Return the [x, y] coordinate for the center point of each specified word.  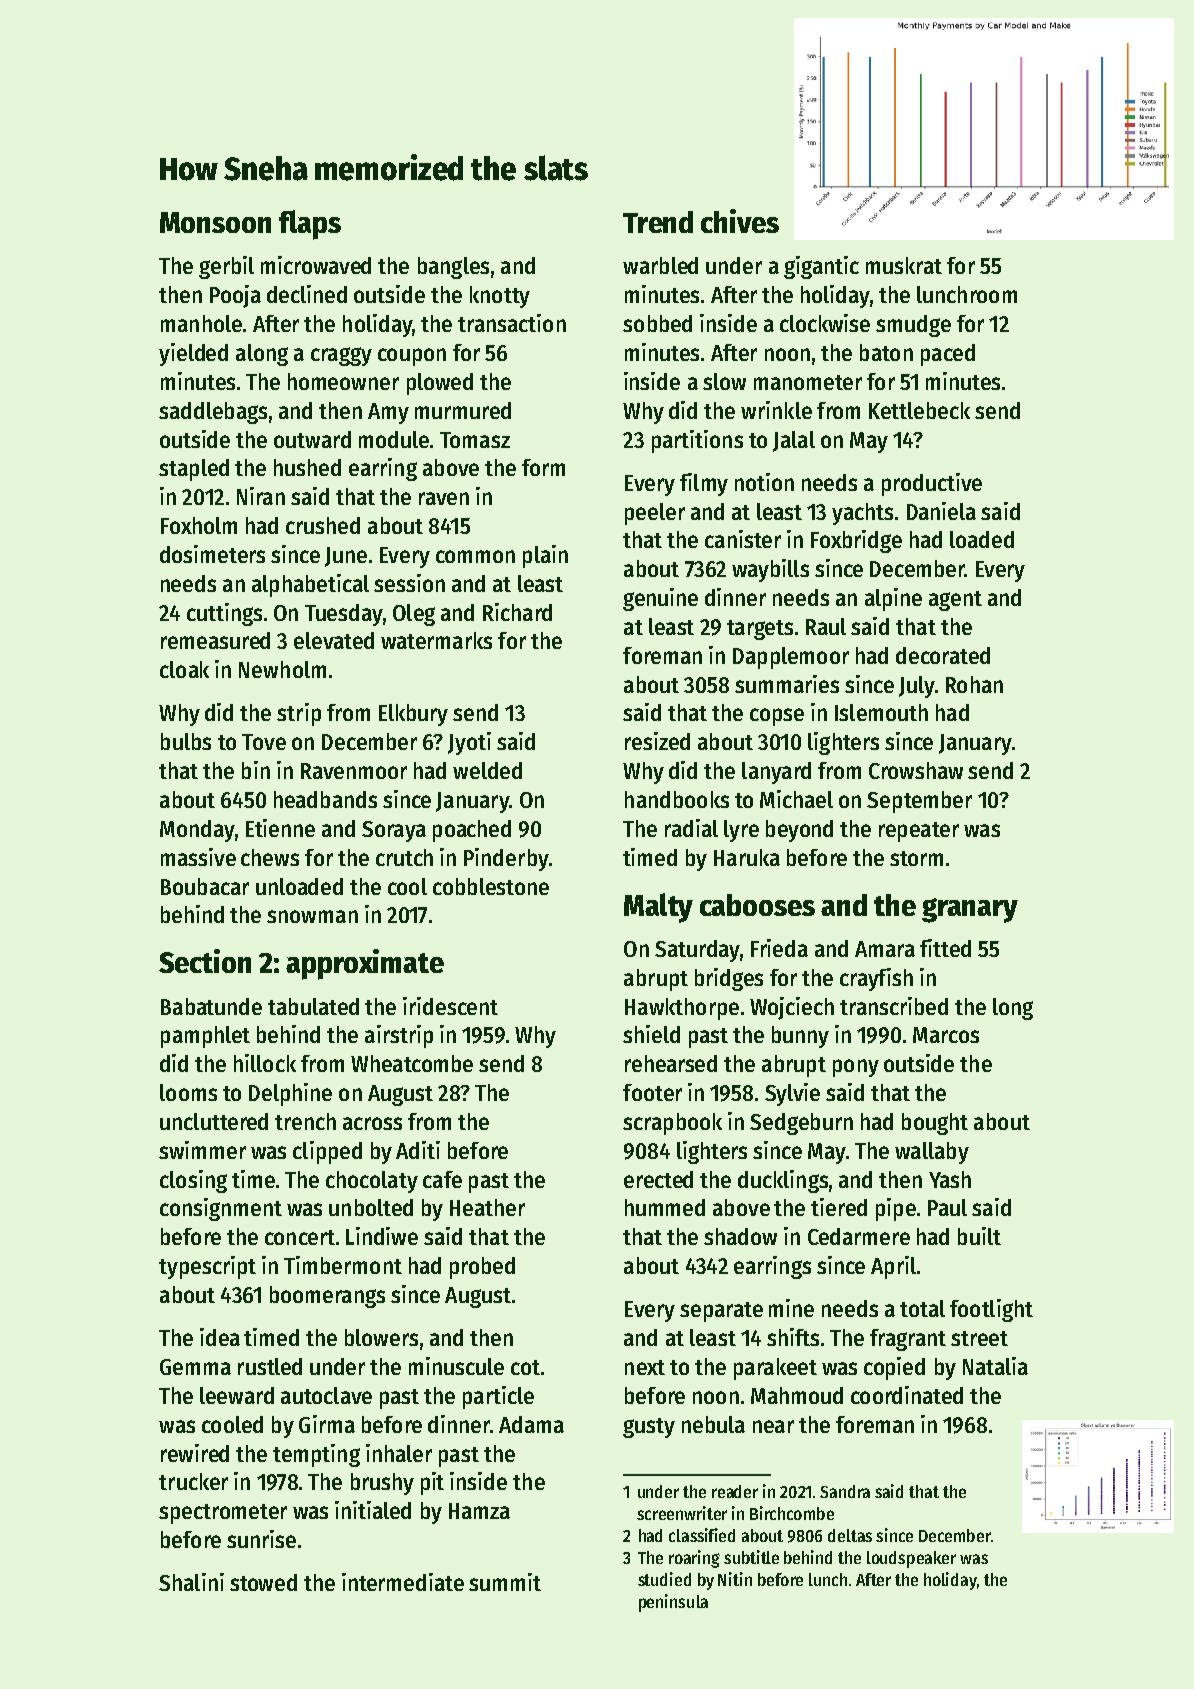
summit [505, 1582]
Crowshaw [916, 770]
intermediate [403, 1582]
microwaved [316, 265]
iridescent [450, 1006]
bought [935, 1124]
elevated [334, 640]
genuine [660, 599]
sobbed [657, 323]
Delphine [290, 1094]
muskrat [904, 265]
